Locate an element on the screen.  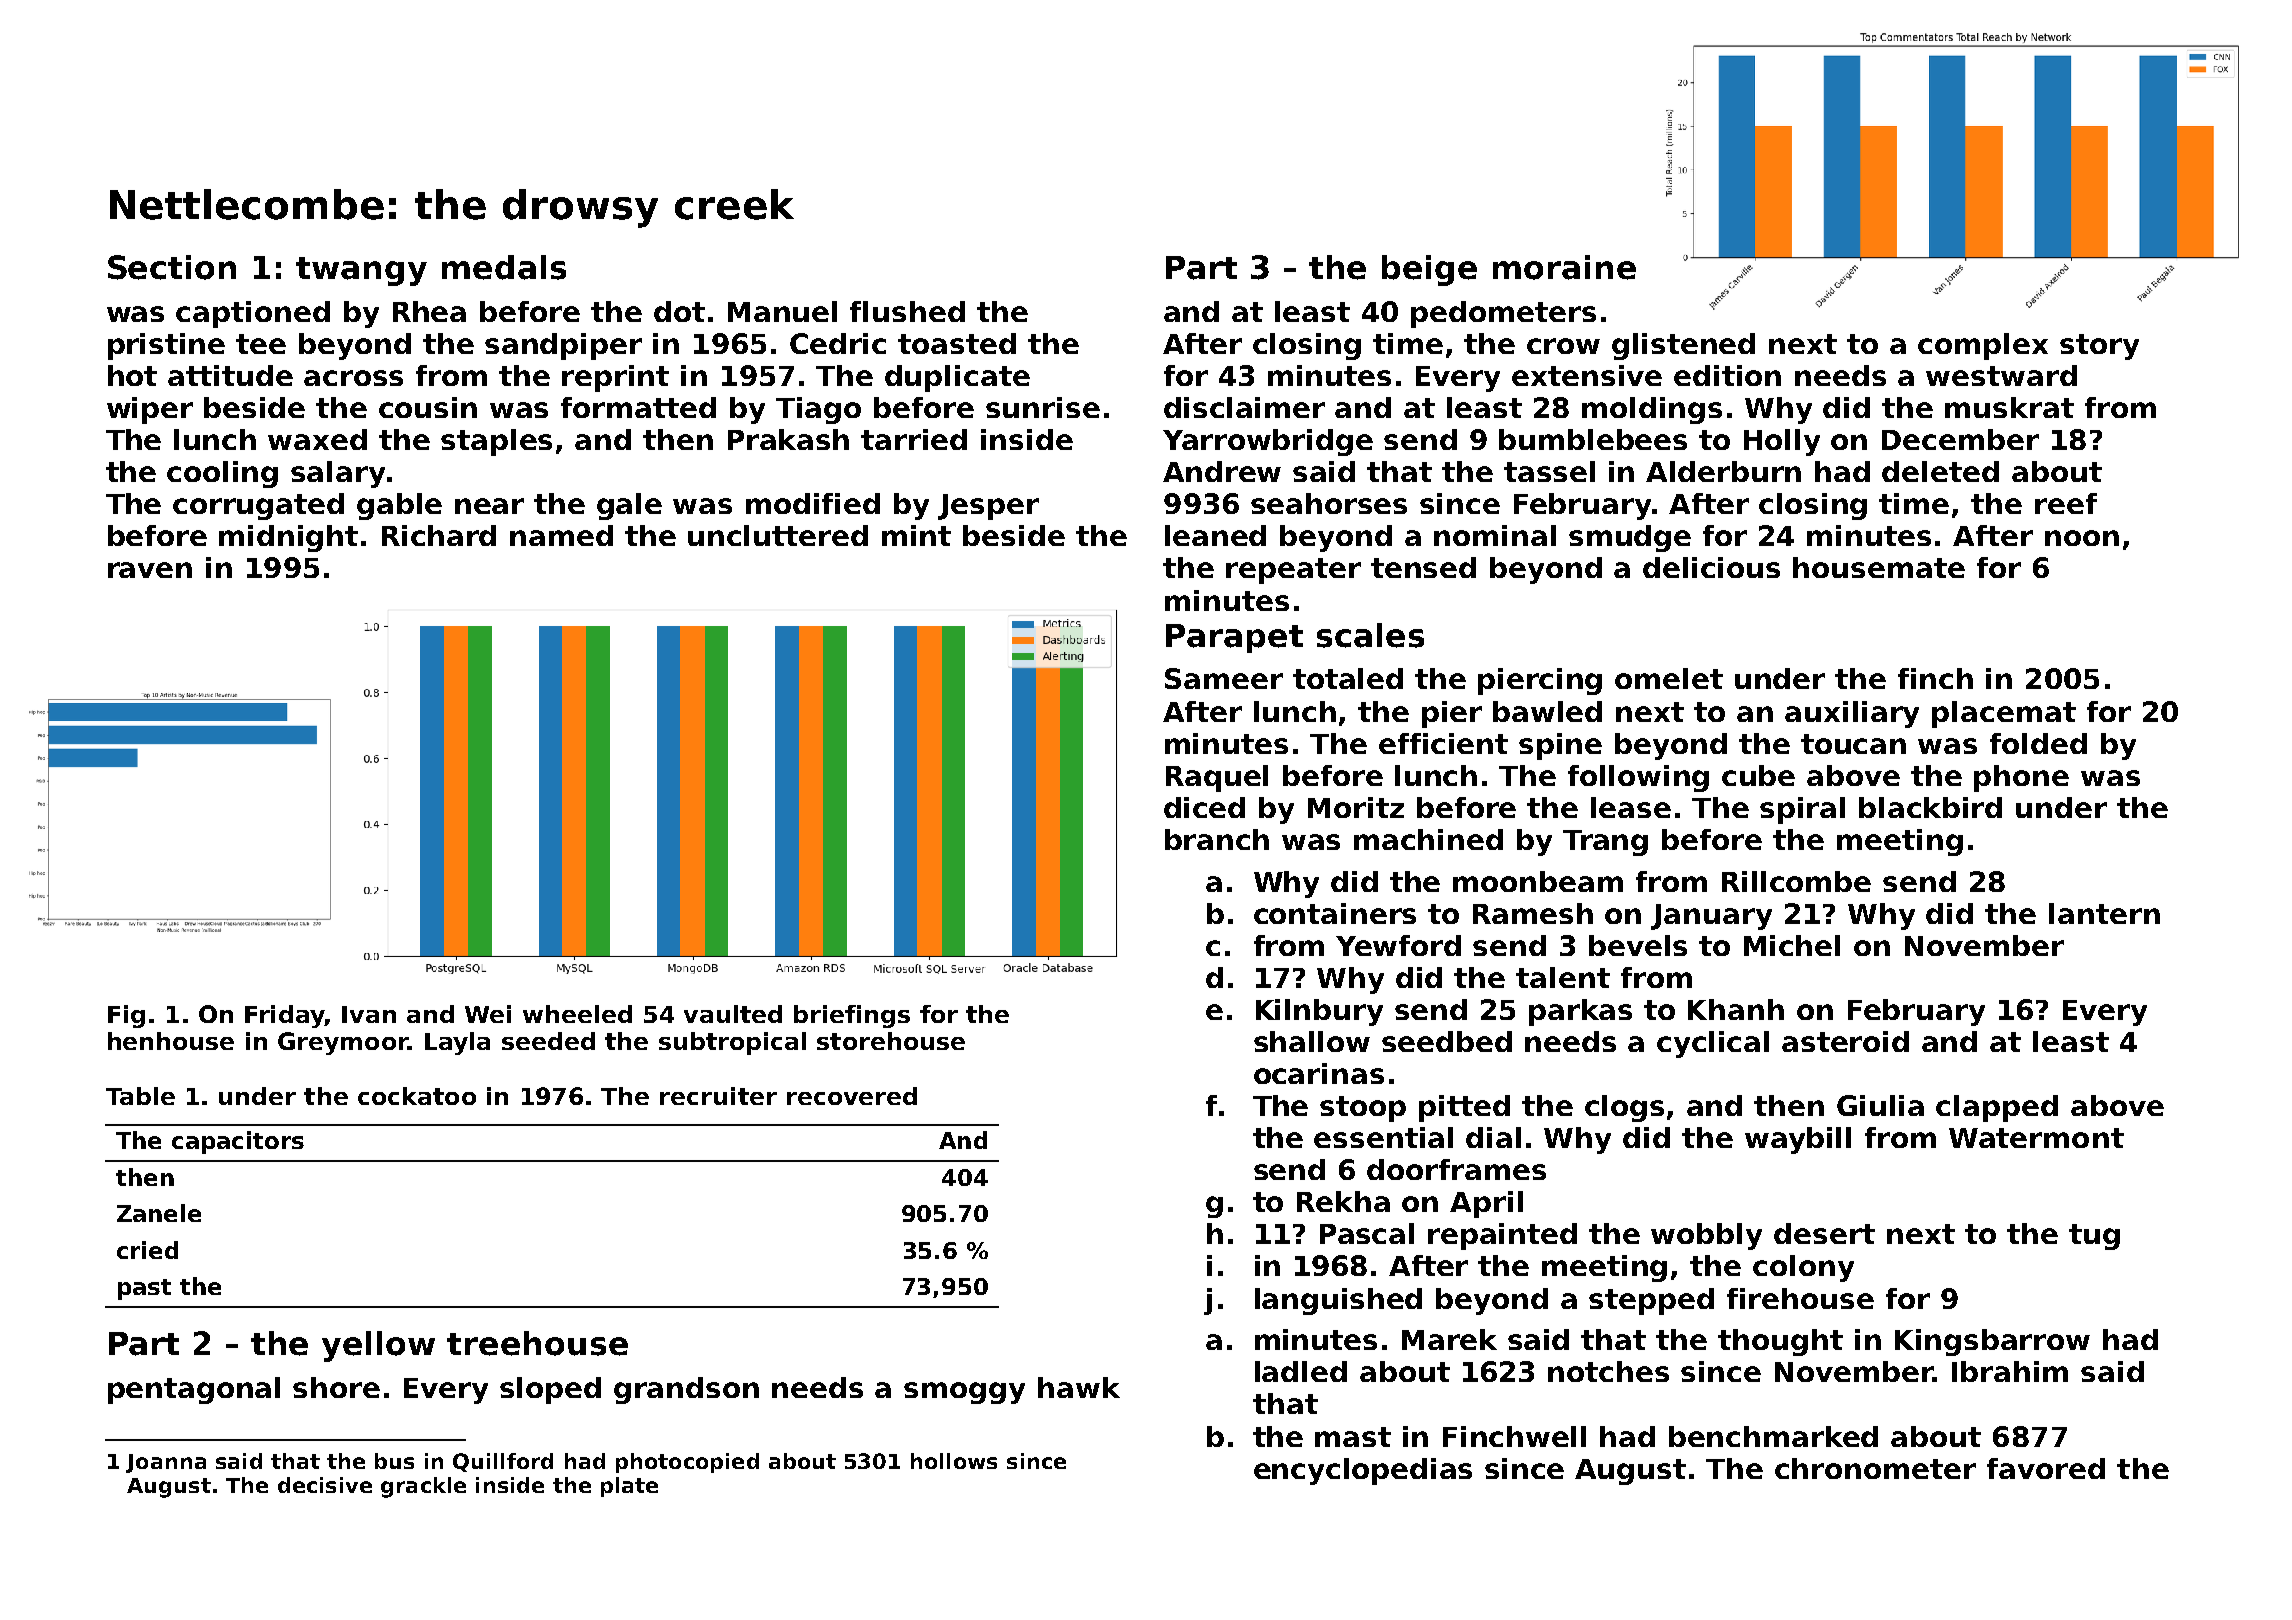
recovered is located at coordinates (852, 1096).
